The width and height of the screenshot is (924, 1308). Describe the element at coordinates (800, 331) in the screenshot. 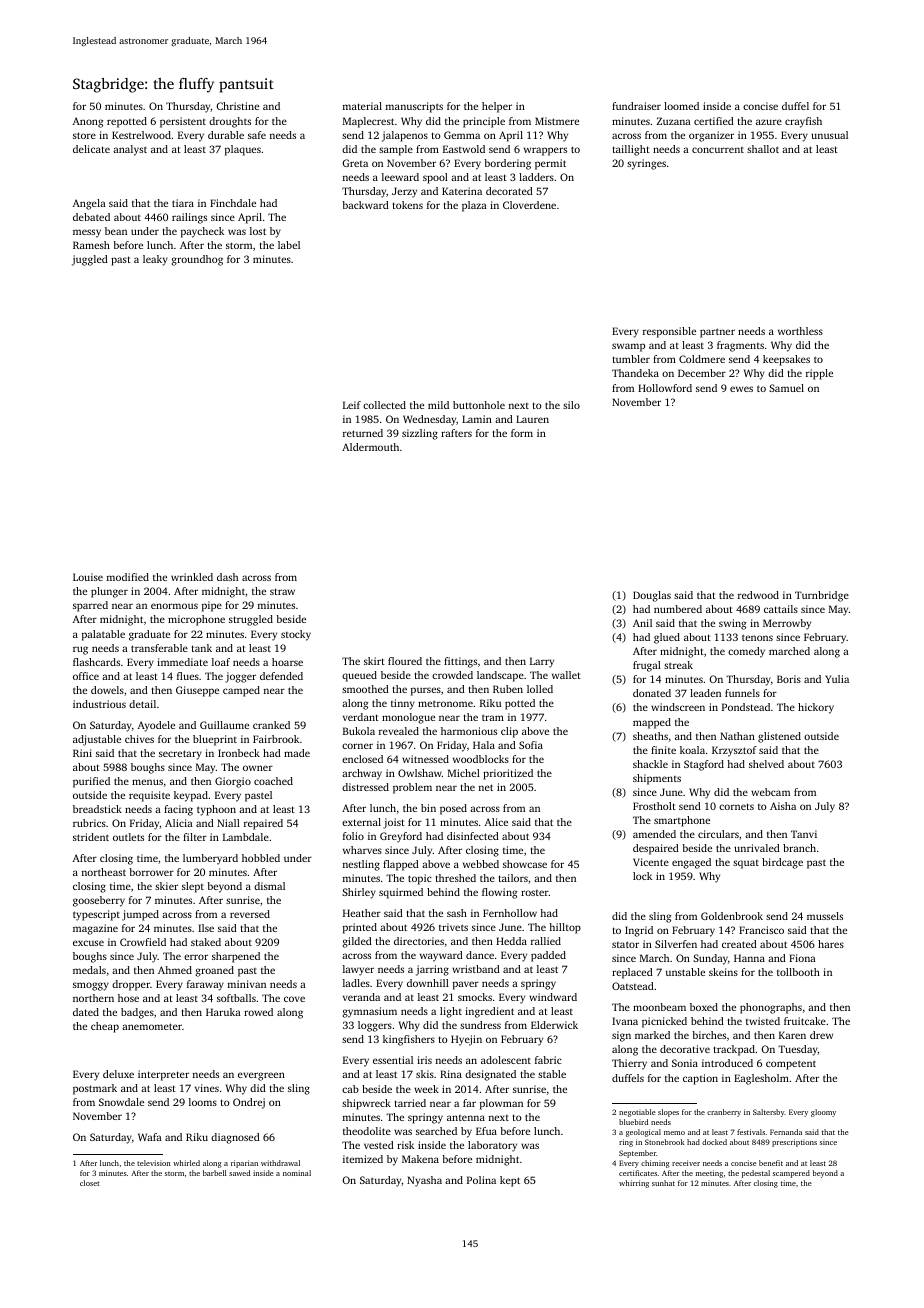

I see `worthless` at that location.
